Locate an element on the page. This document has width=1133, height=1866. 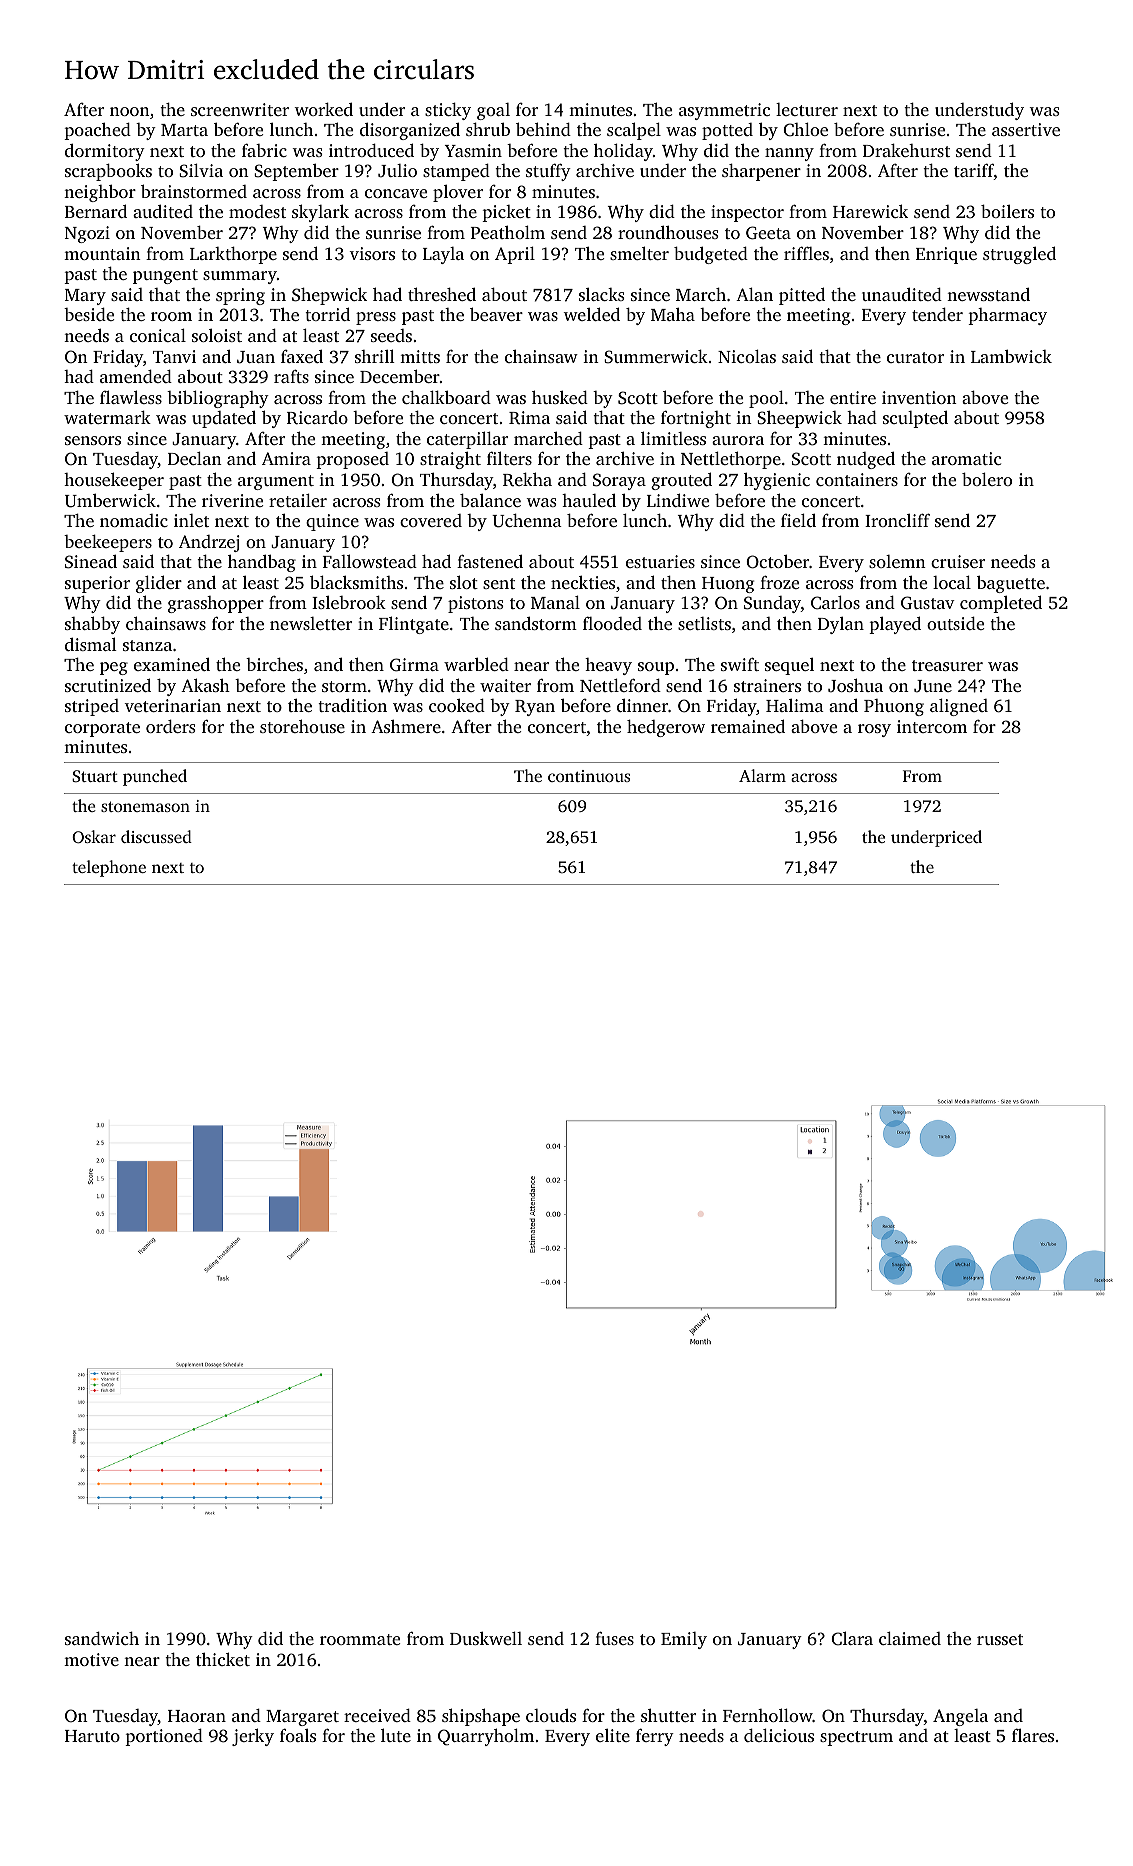
shipshape is located at coordinates (481, 1717).
